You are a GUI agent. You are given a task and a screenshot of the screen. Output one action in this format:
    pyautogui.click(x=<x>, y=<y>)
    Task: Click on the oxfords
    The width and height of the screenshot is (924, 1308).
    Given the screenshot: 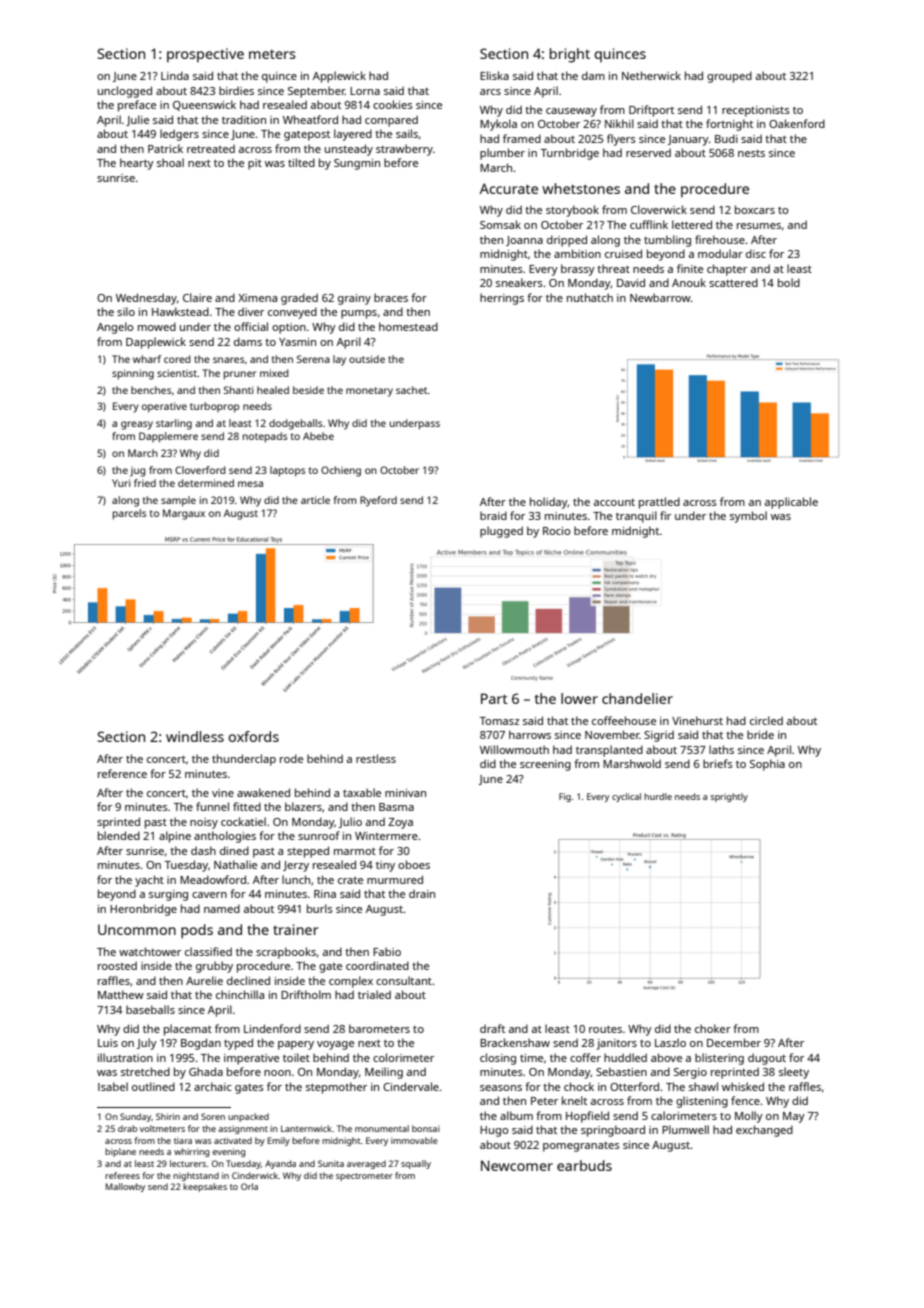 What is the action you would take?
    pyautogui.click(x=253, y=736)
